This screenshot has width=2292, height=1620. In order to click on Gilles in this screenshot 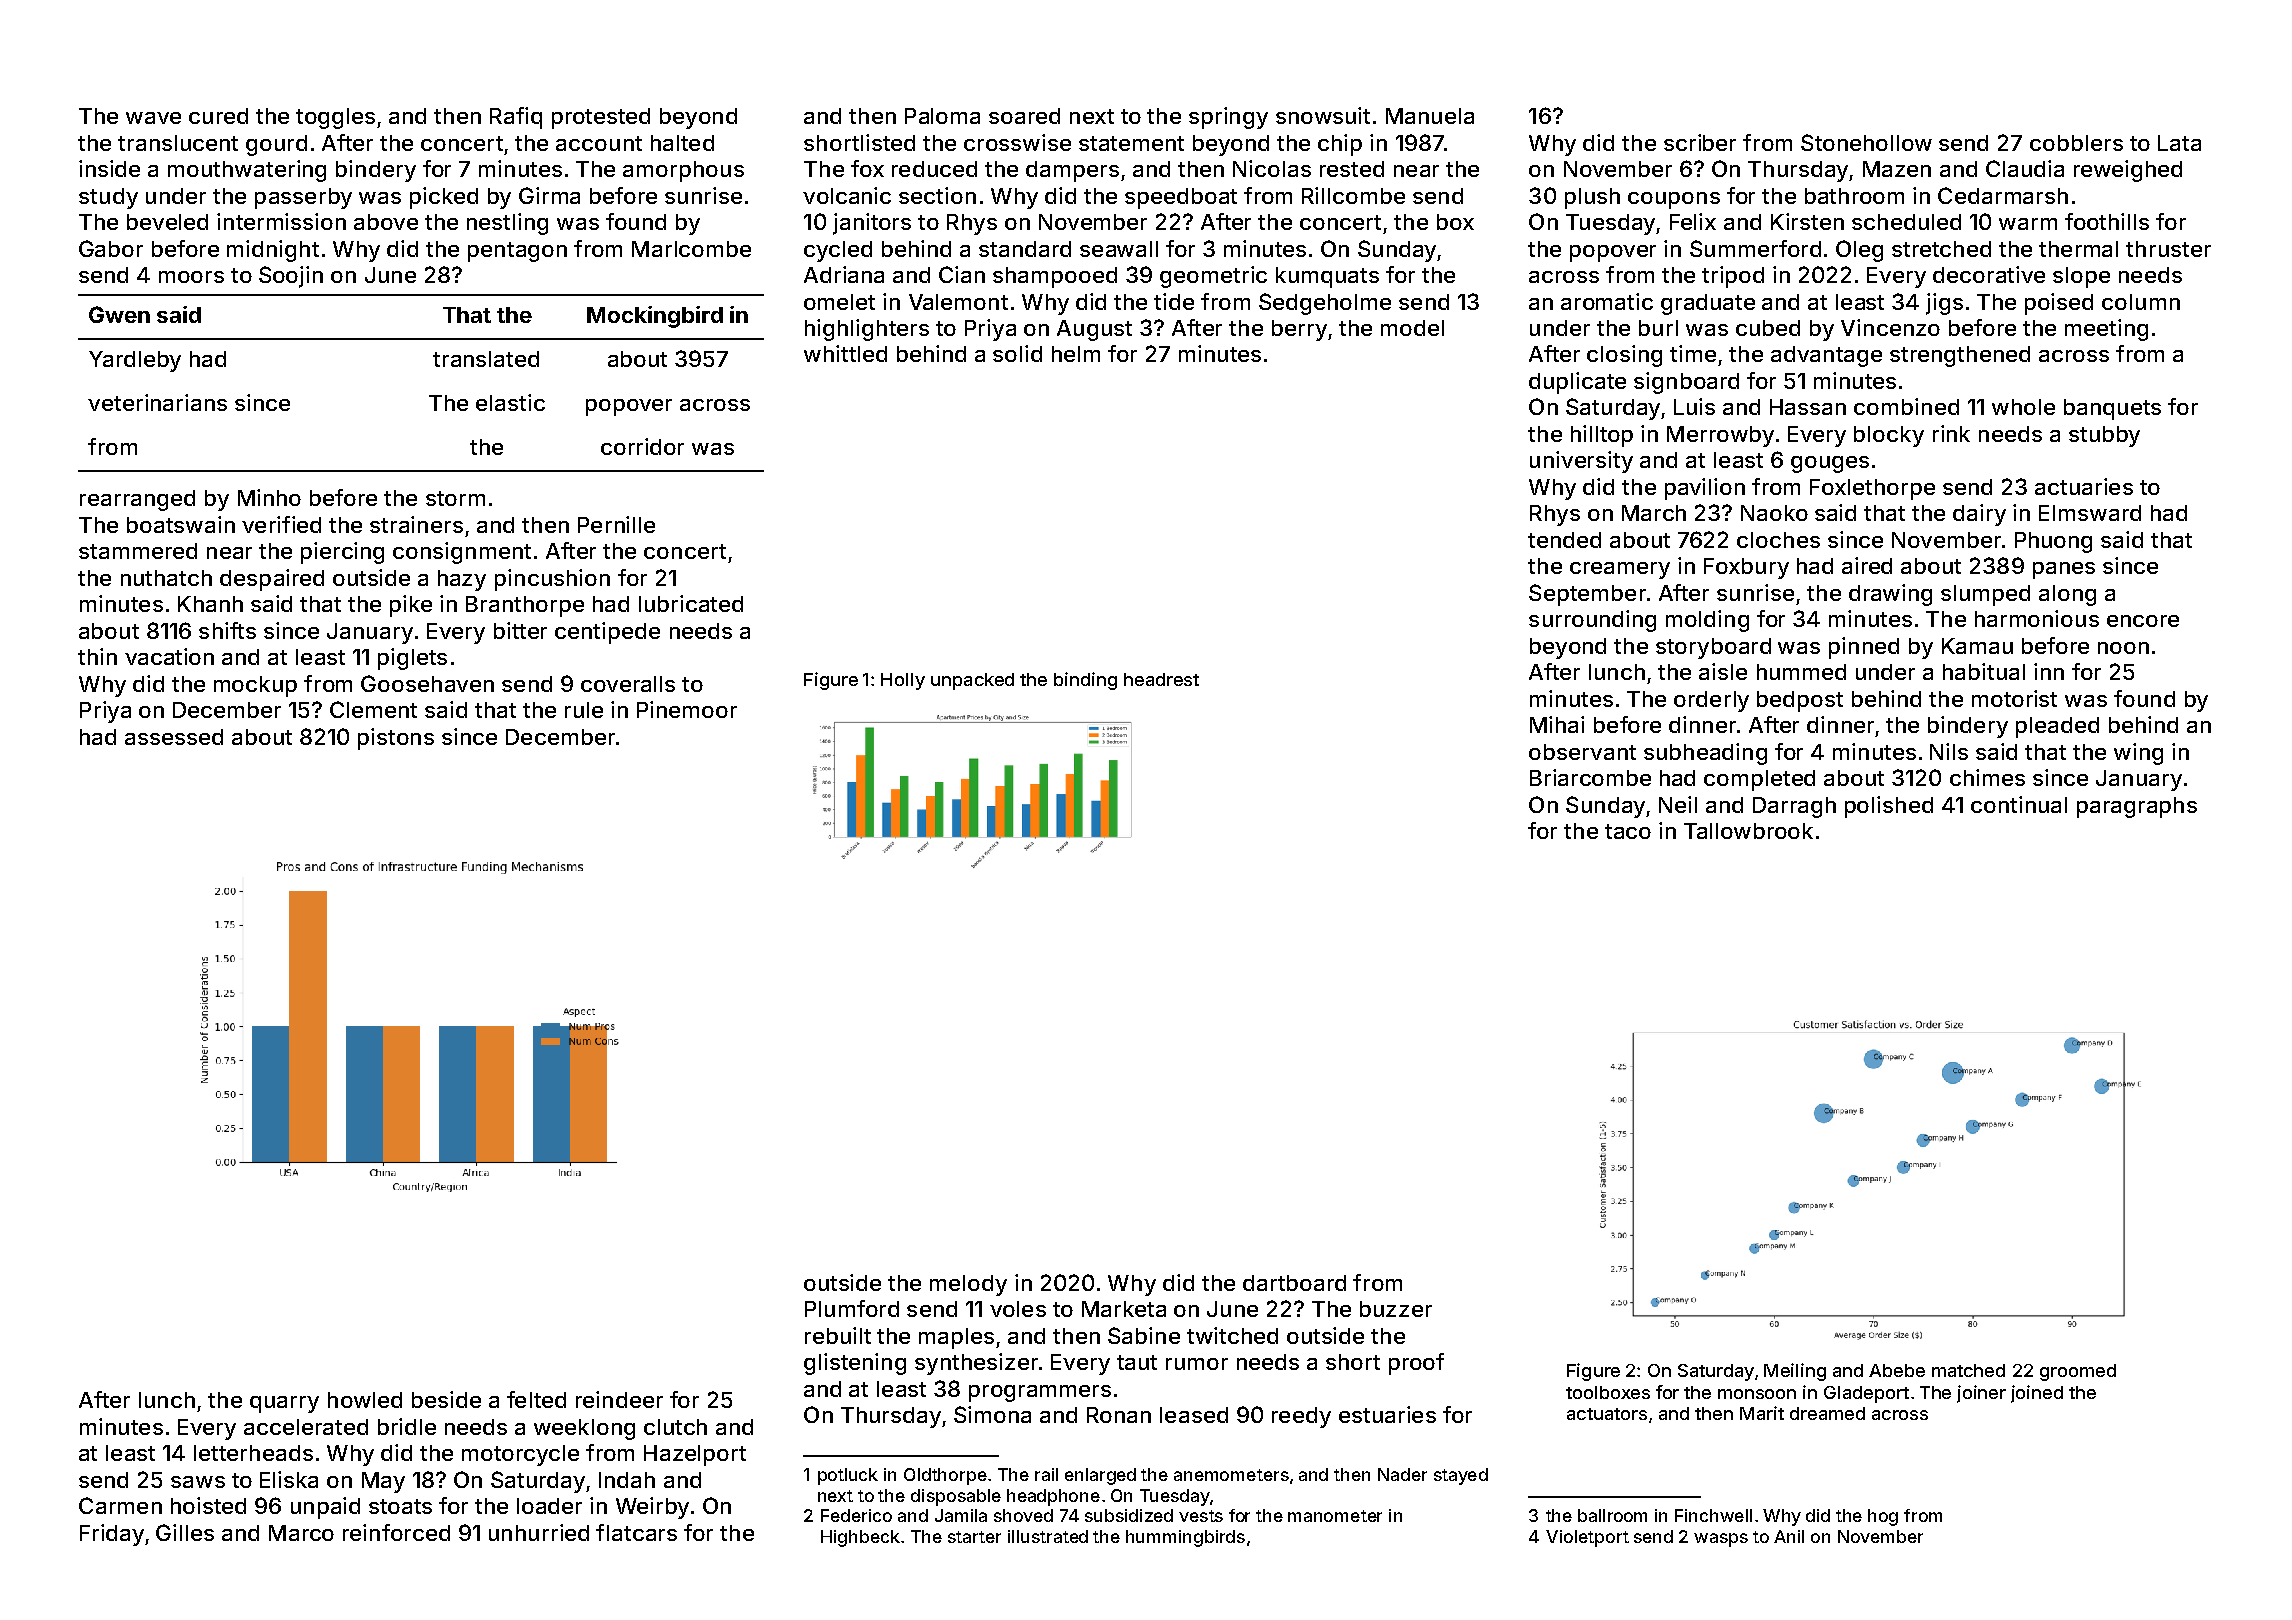, I will do `click(185, 1532)`.
